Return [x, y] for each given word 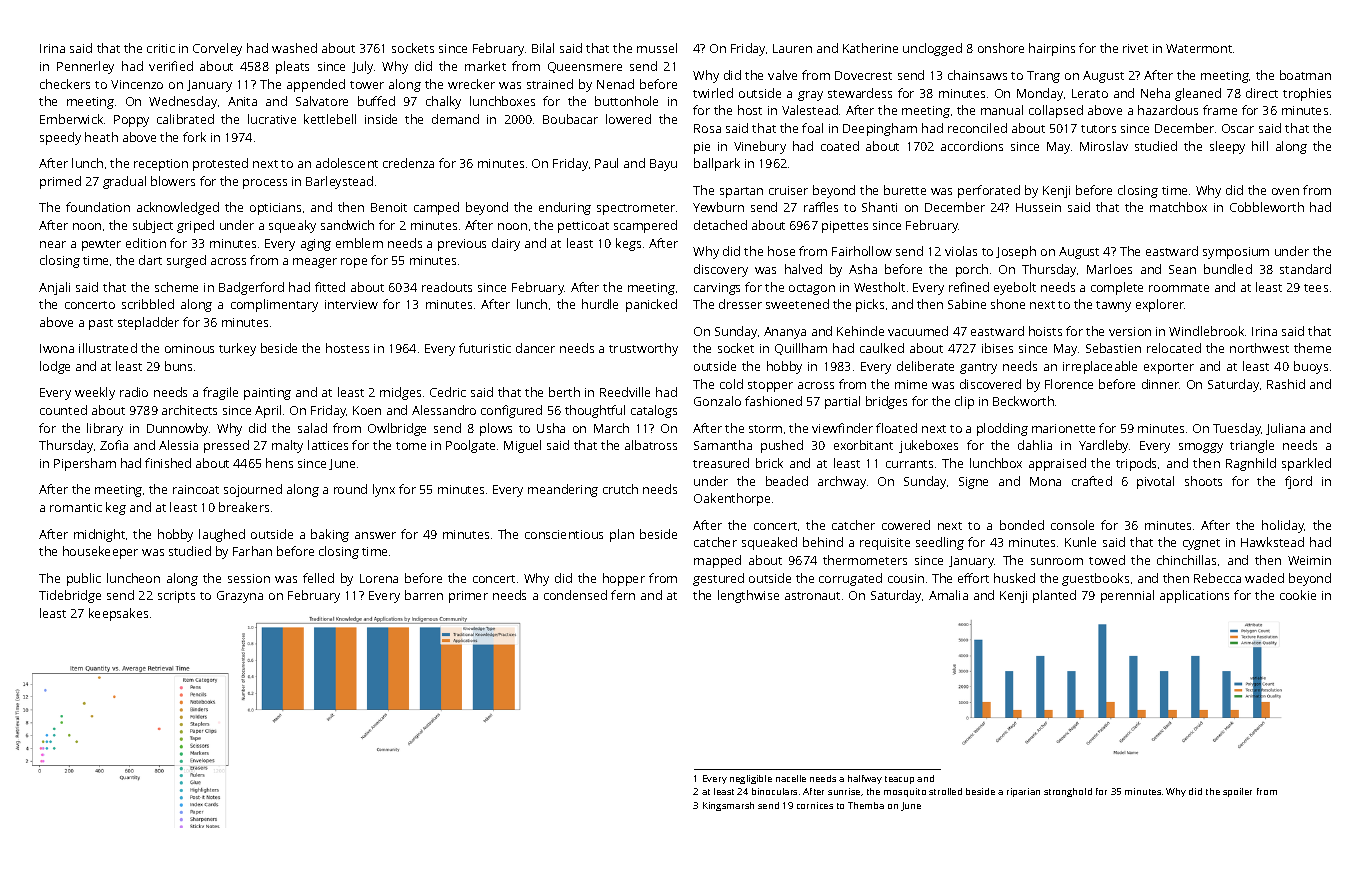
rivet [1135, 48]
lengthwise [748, 596]
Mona [1045, 481]
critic [161, 48]
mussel [657, 48]
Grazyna [240, 597]
